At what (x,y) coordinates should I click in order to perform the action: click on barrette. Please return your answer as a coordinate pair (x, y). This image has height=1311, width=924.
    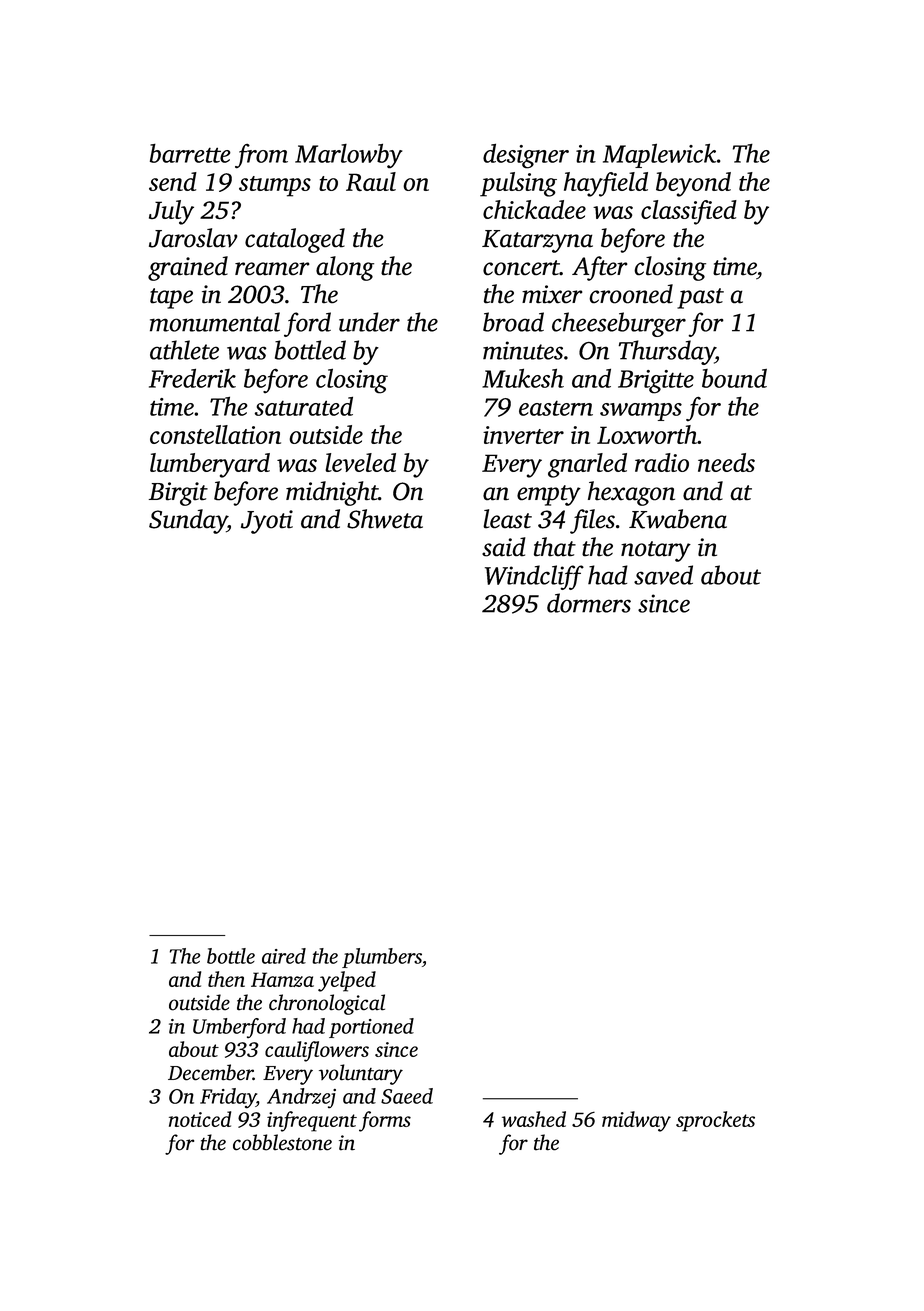
    Looking at the image, I should click on (190, 153).
